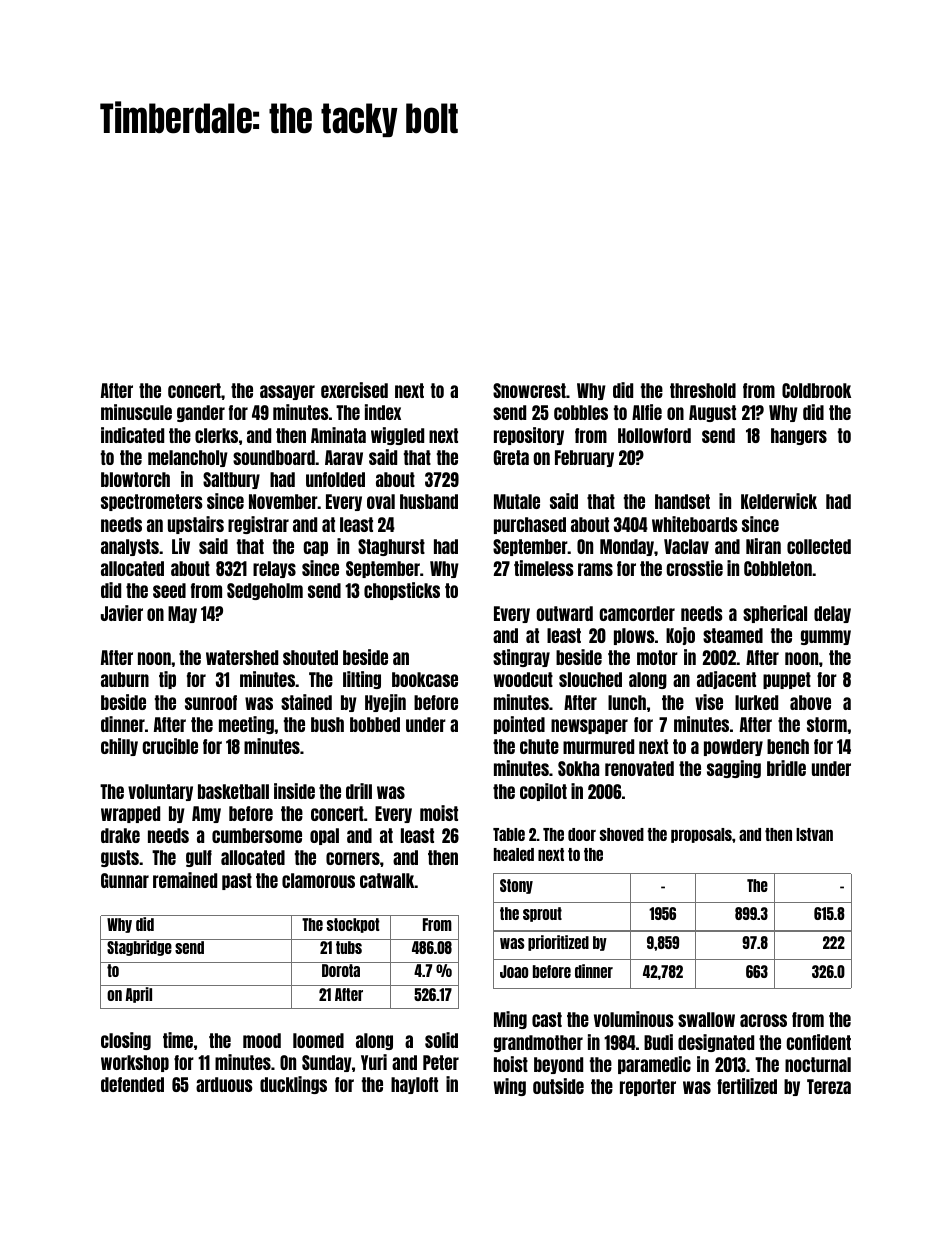 This page has width=952, height=1233. What do you see at coordinates (529, 390) in the page?
I see `Snowcrest` at bounding box center [529, 390].
